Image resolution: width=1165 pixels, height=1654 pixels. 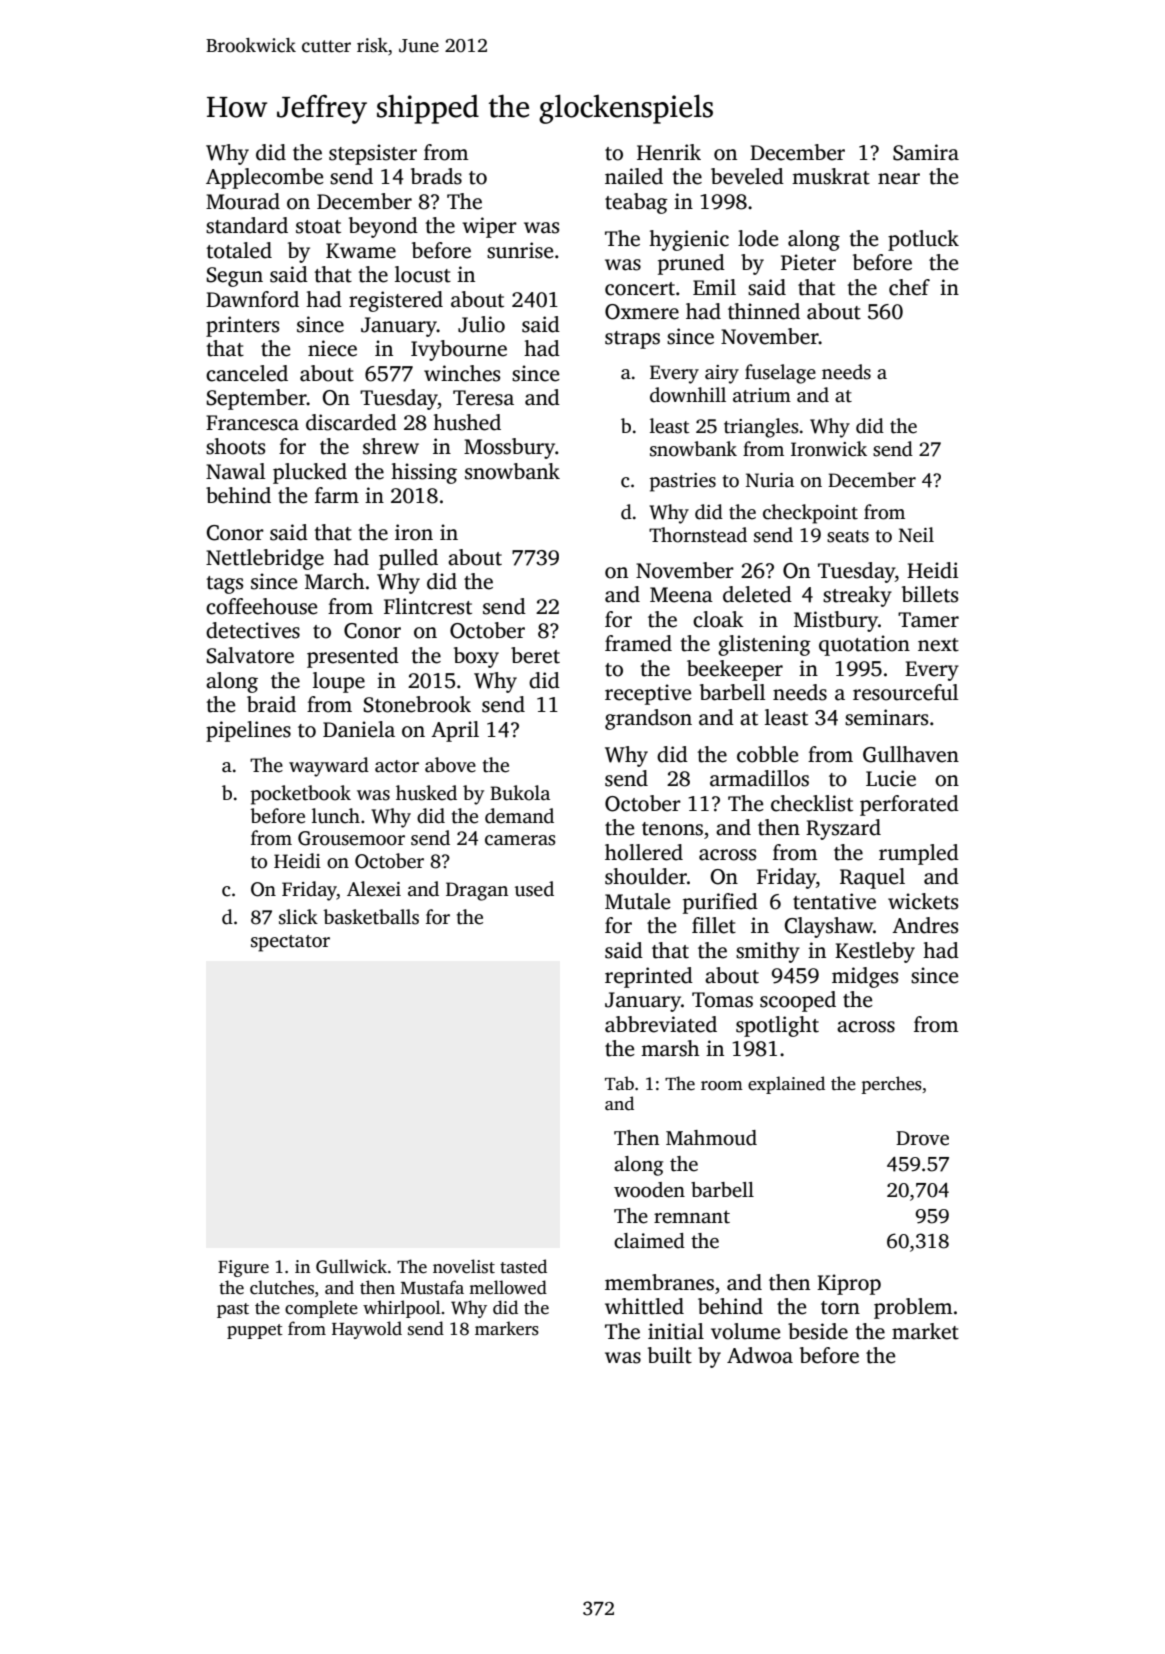 I want to click on midges, so click(x=865, y=977).
